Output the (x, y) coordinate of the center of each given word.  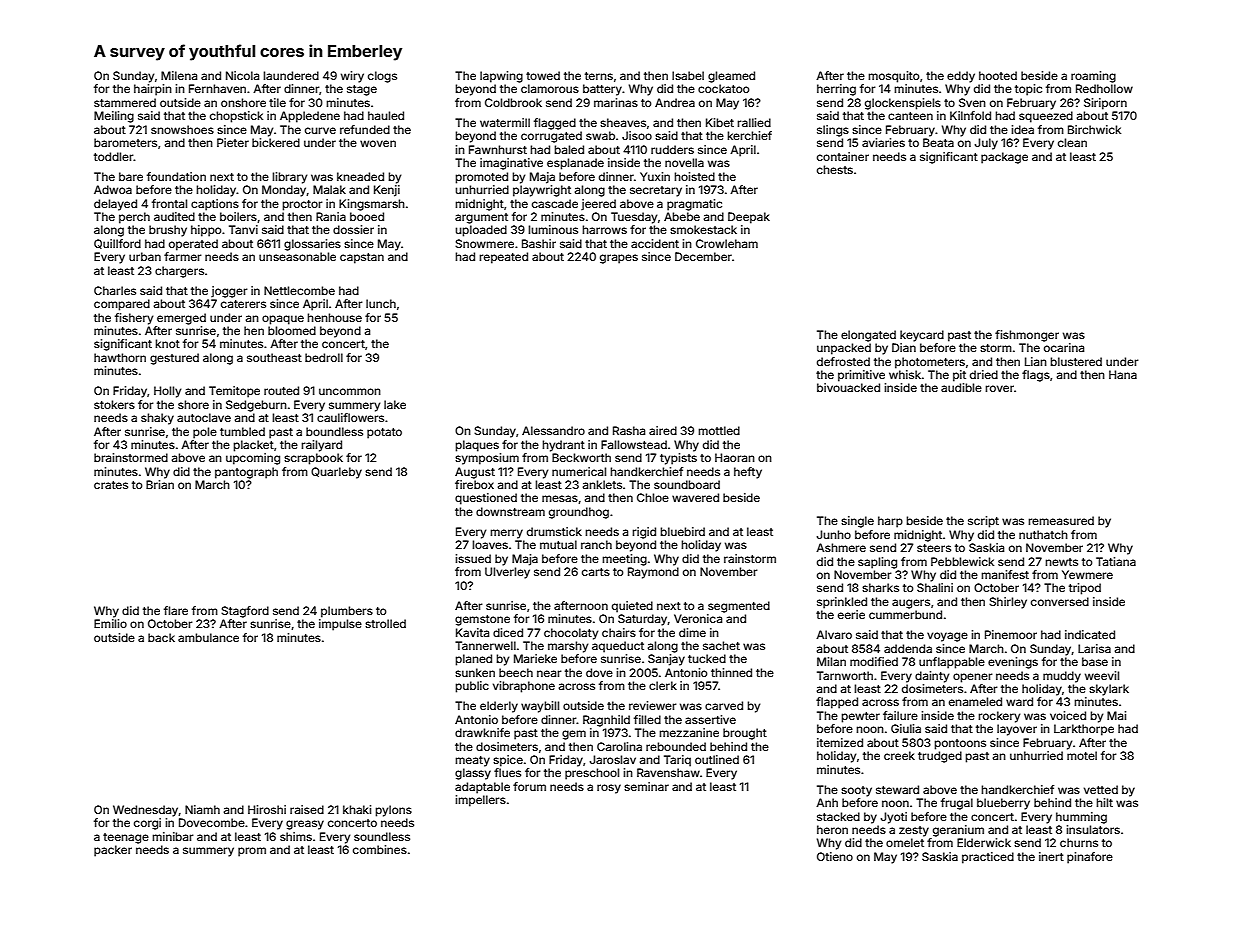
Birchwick (1094, 129)
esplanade (575, 164)
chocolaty (571, 634)
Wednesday (146, 811)
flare (176, 610)
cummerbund (905, 614)
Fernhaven (217, 88)
